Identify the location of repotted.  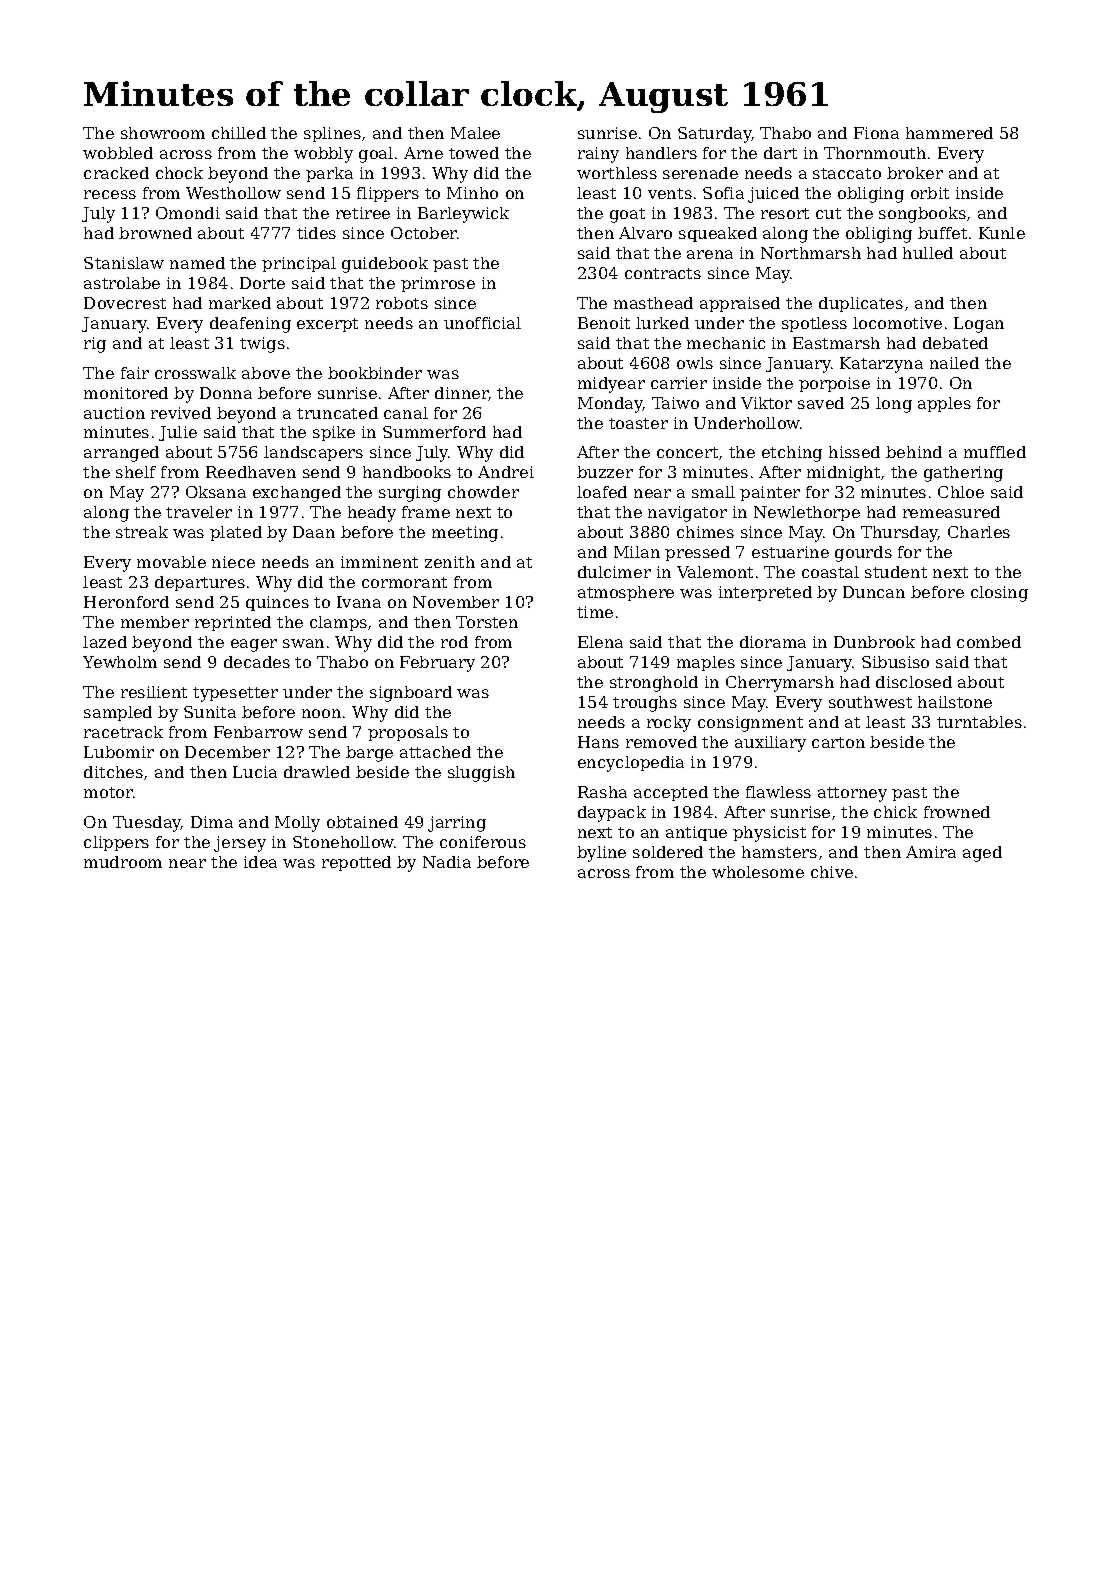
(356, 863).
